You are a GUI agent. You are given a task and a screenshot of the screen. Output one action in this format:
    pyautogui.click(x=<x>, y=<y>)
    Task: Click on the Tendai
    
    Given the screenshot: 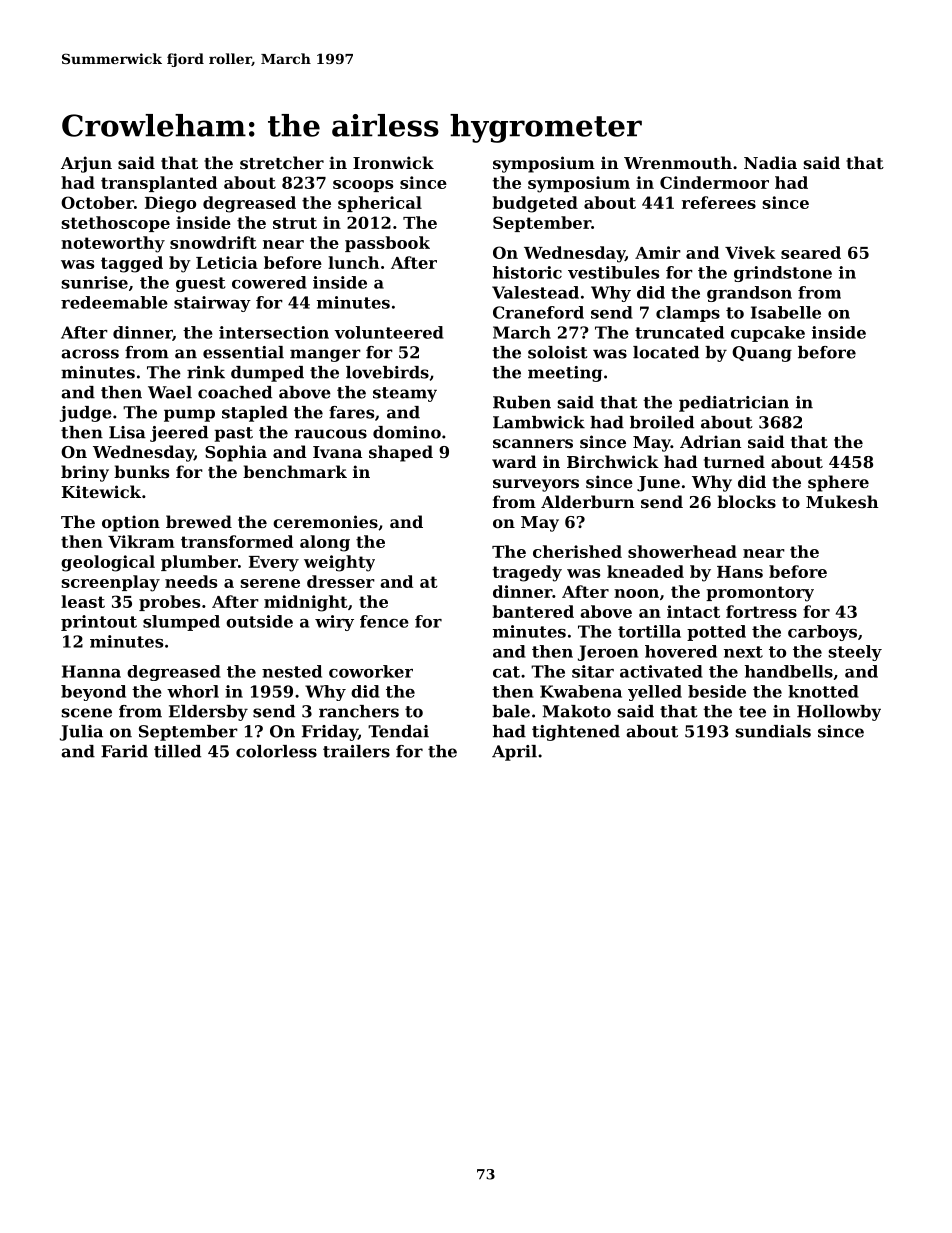 What is the action you would take?
    pyautogui.click(x=398, y=731)
